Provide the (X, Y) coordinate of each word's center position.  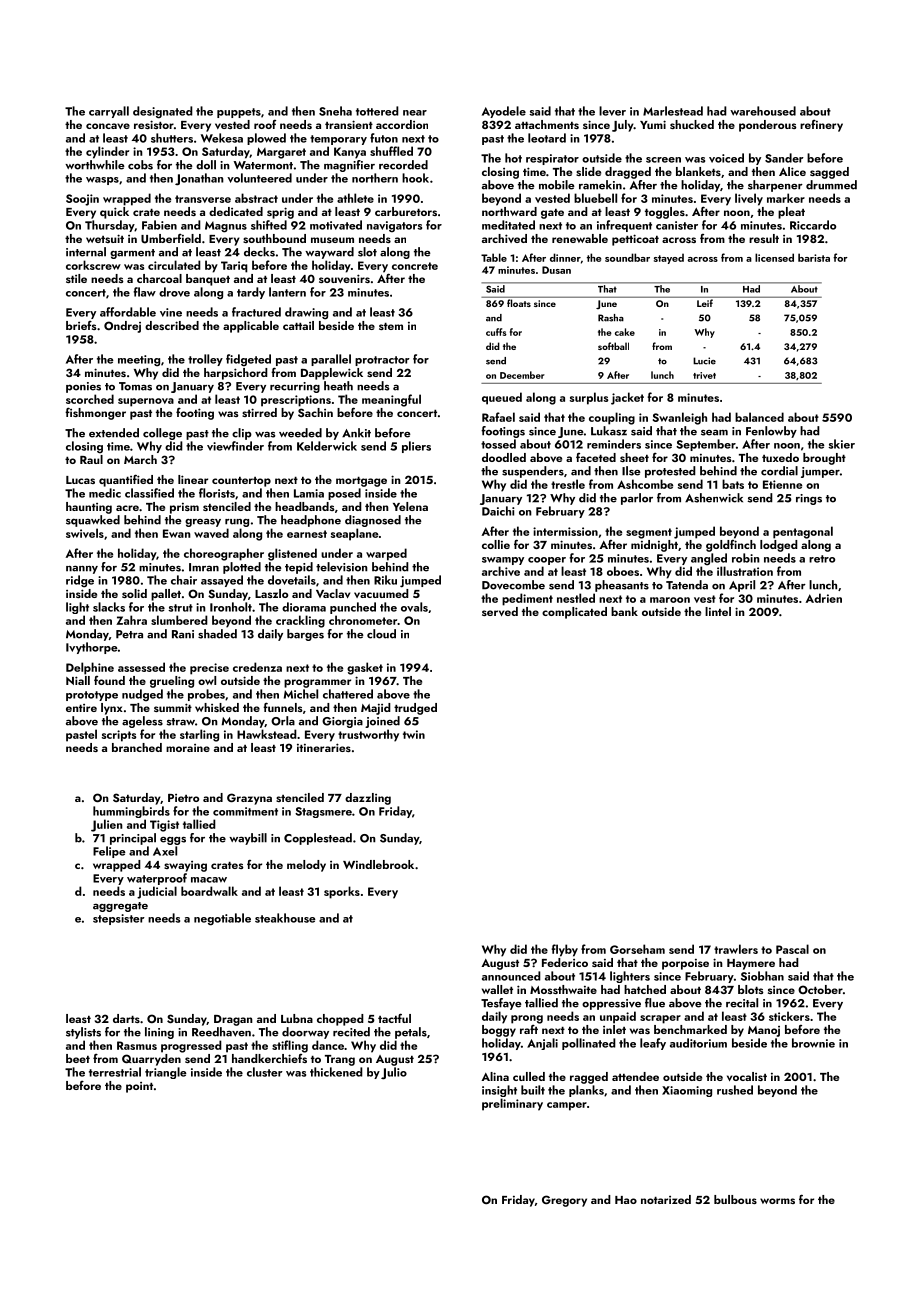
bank (624, 611)
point (139, 1087)
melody (306, 866)
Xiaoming (687, 1091)
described (172, 325)
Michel (301, 694)
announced (511, 976)
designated (163, 112)
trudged (415, 709)
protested (670, 472)
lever (612, 111)
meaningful (391, 400)
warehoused (763, 111)
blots (751, 989)
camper (567, 1106)
